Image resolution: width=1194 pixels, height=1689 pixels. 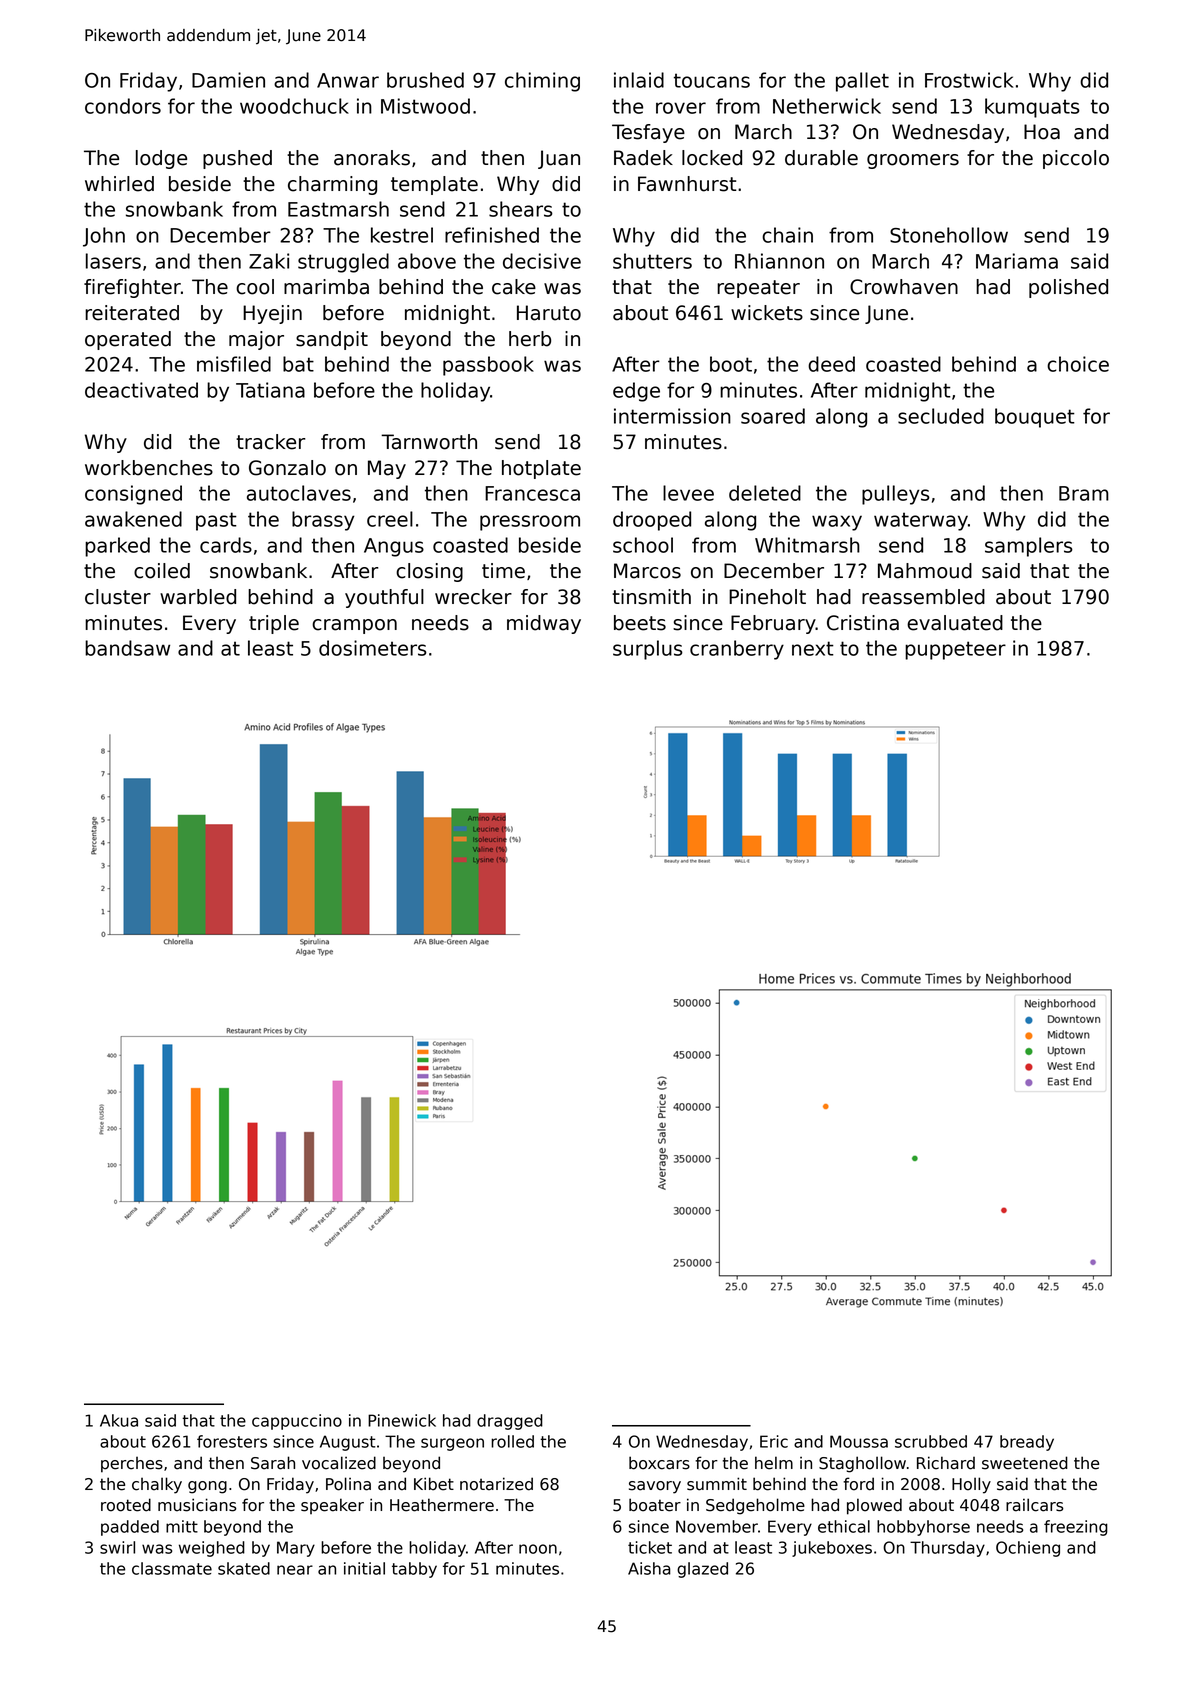 What do you see at coordinates (712, 80) in the page?
I see `toucans` at bounding box center [712, 80].
